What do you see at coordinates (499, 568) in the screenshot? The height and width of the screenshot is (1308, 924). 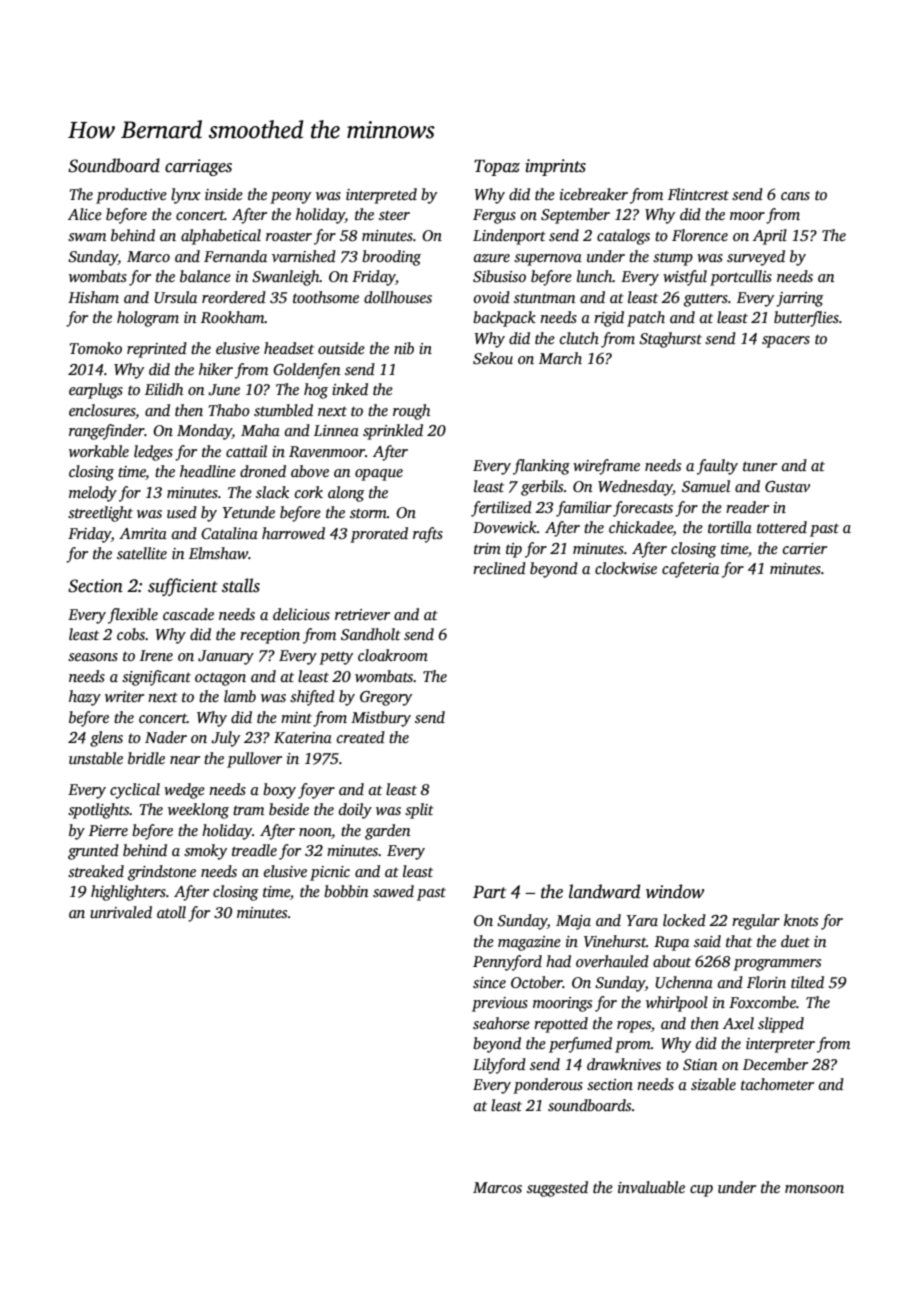 I see `reclined` at bounding box center [499, 568].
